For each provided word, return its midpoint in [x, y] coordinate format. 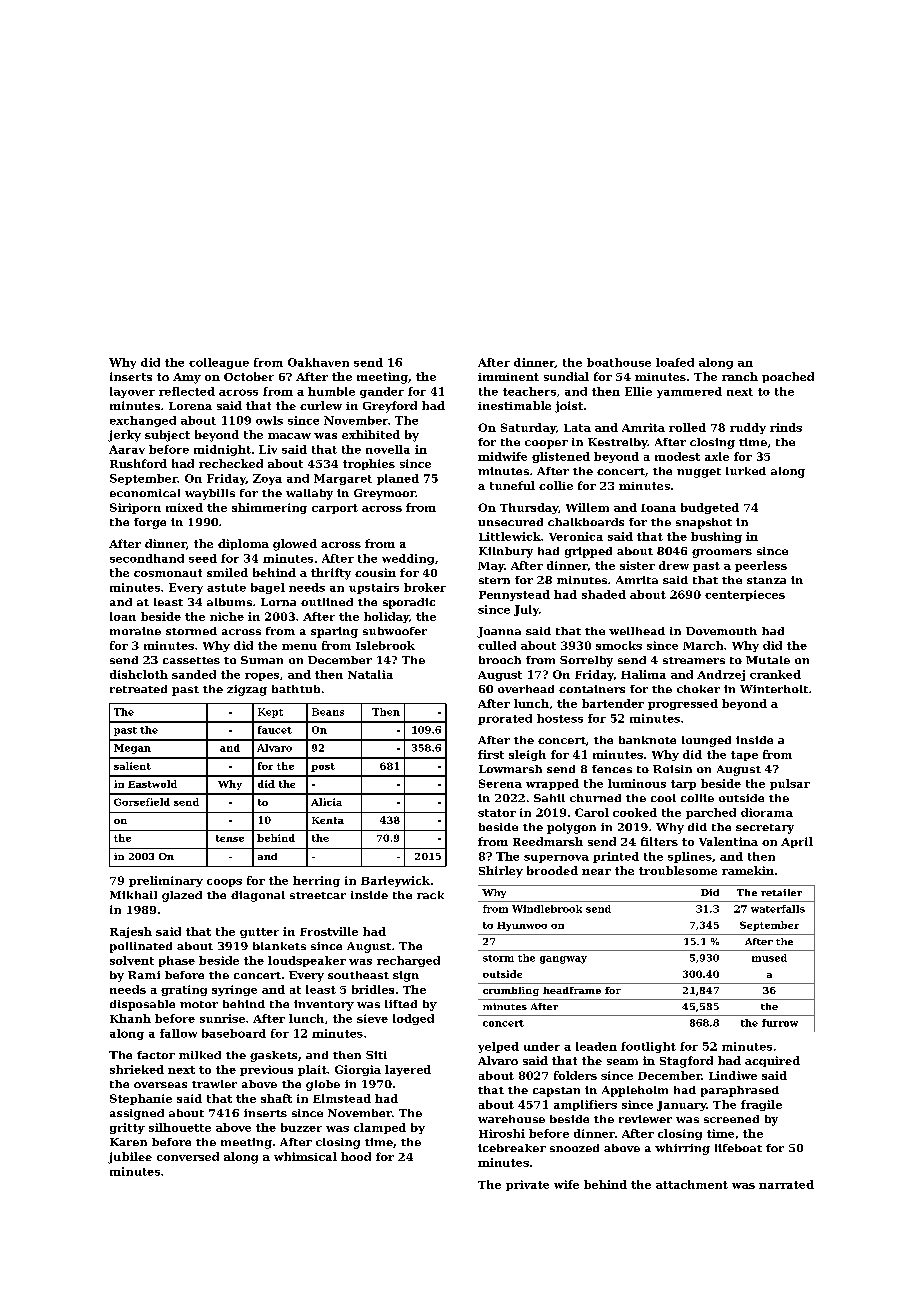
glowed [295, 545]
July [526, 610]
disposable [142, 1005]
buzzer [301, 1127]
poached [788, 377]
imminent [508, 377]
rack [430, 895]
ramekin [748, 870]
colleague [219, 363]
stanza [766, 580]
